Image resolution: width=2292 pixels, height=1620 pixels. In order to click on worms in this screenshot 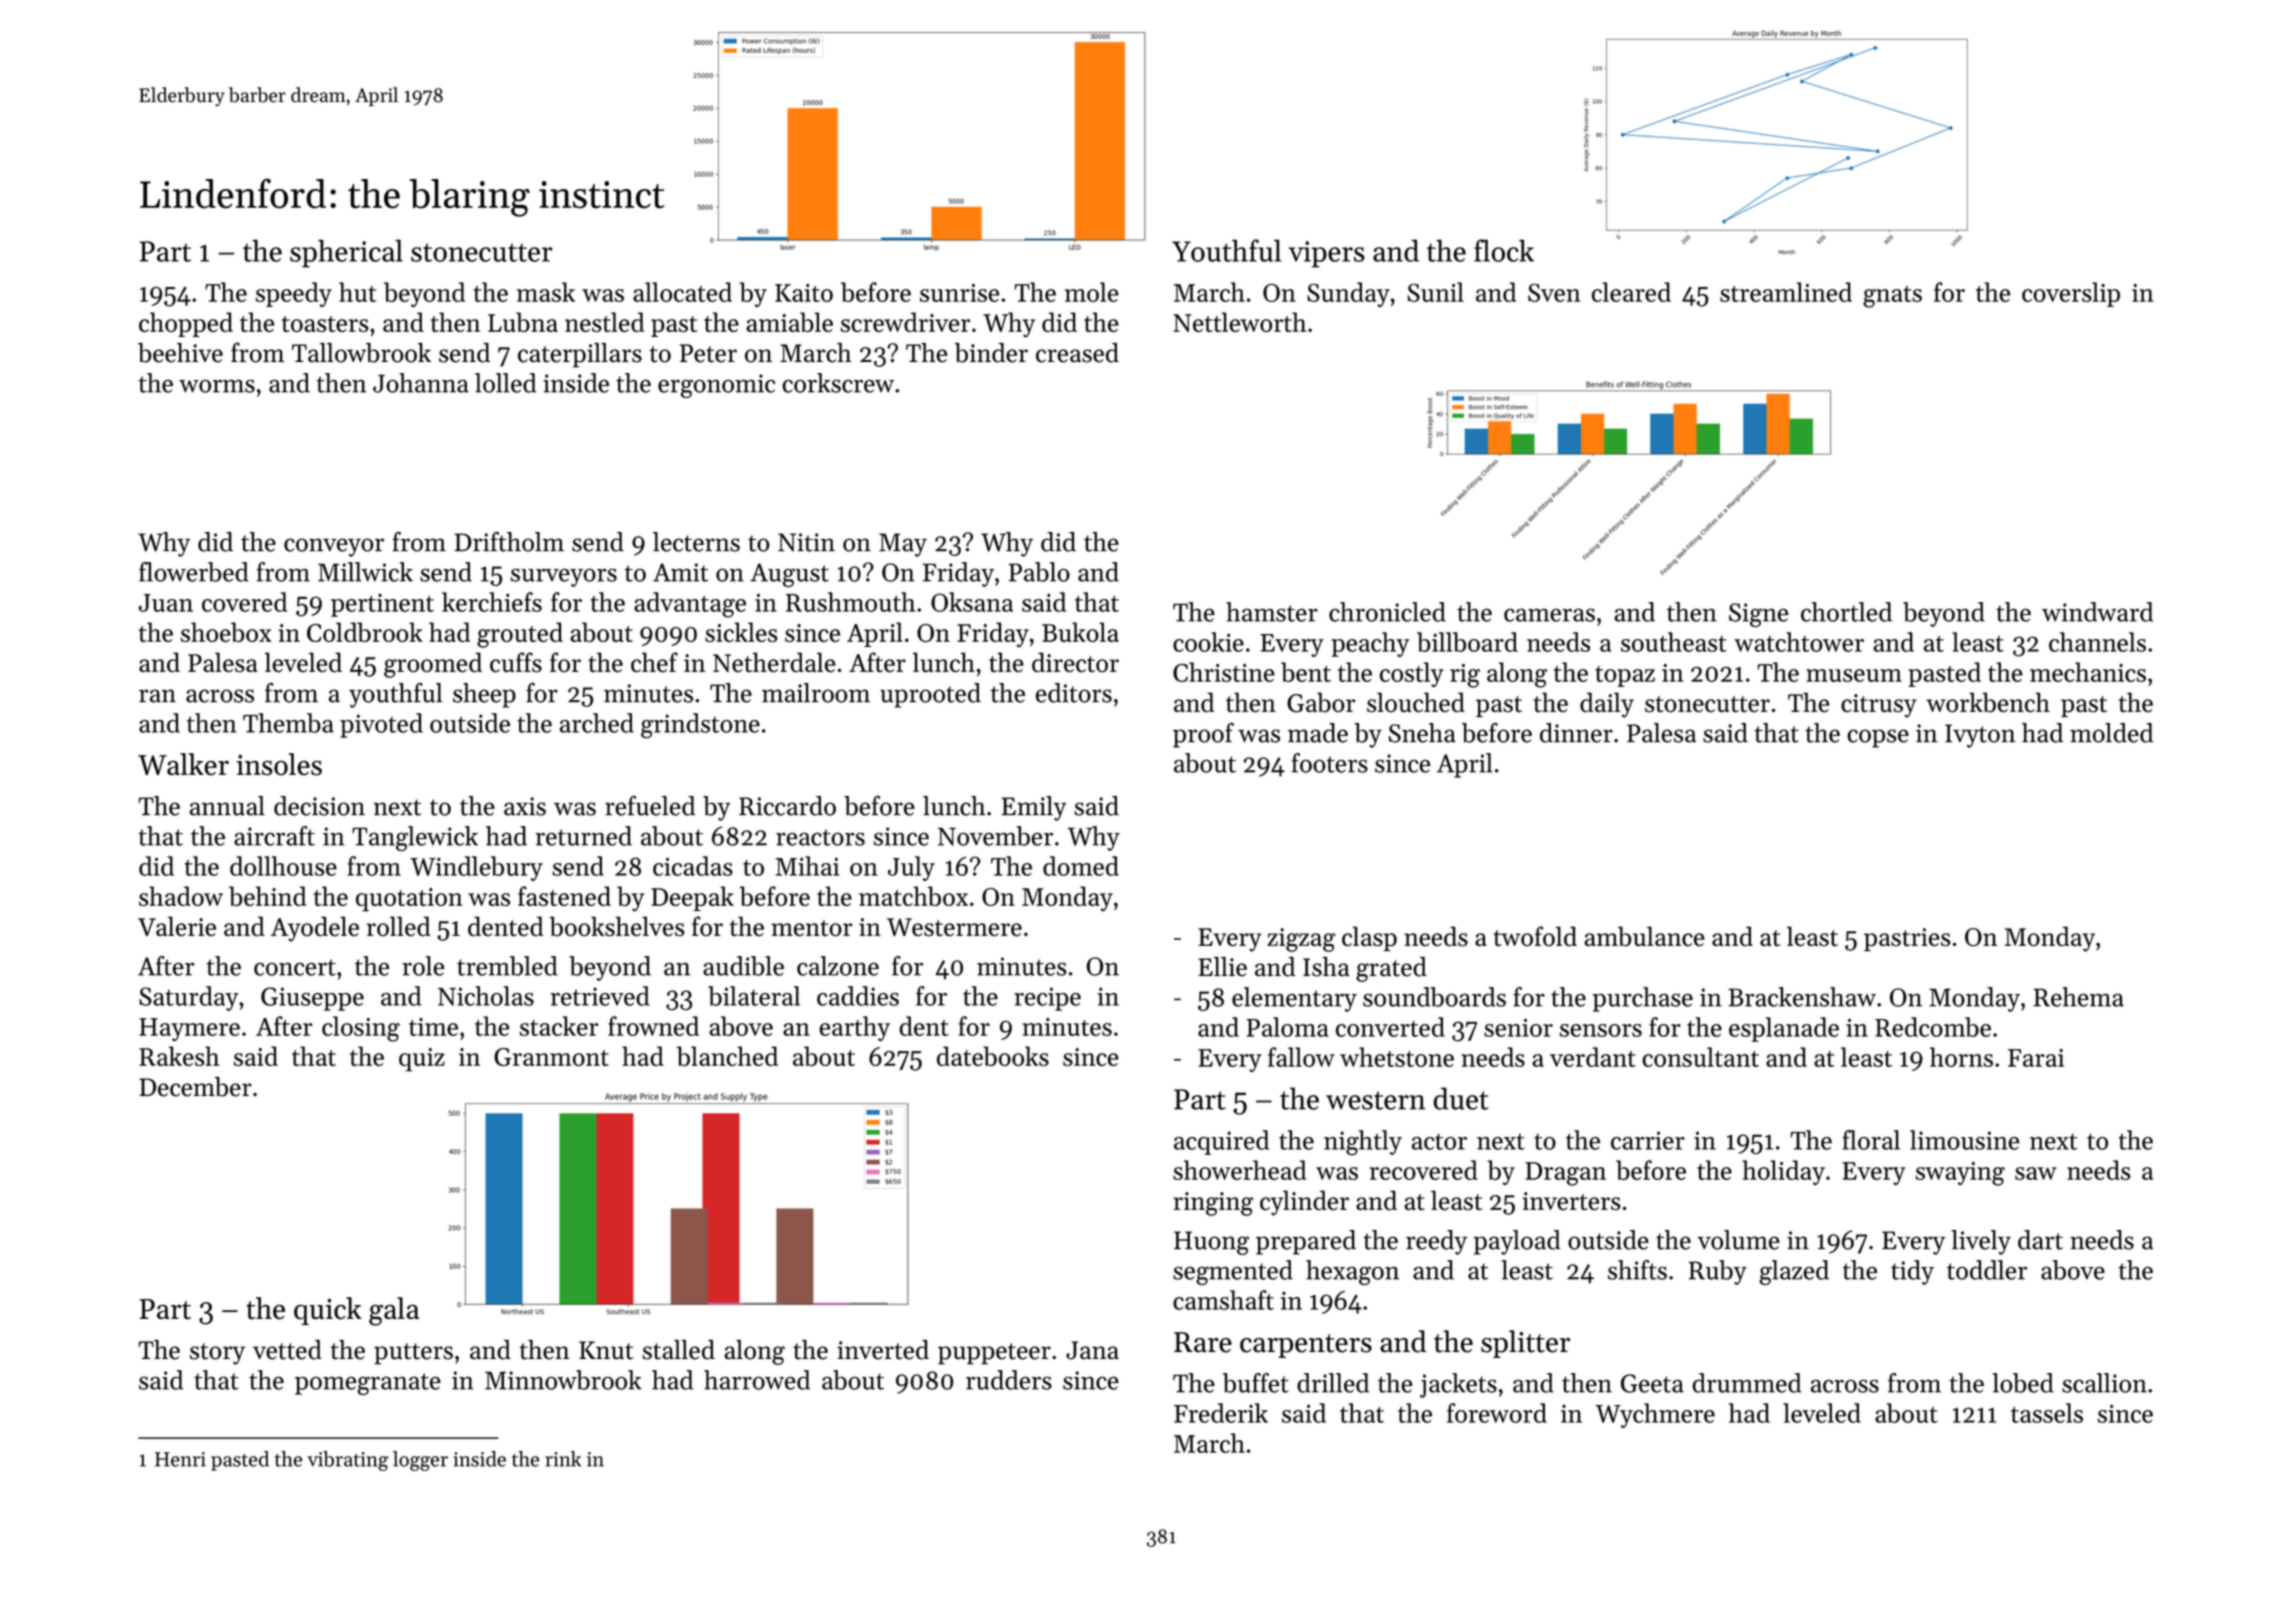, I will do `click(217, 386)`.
